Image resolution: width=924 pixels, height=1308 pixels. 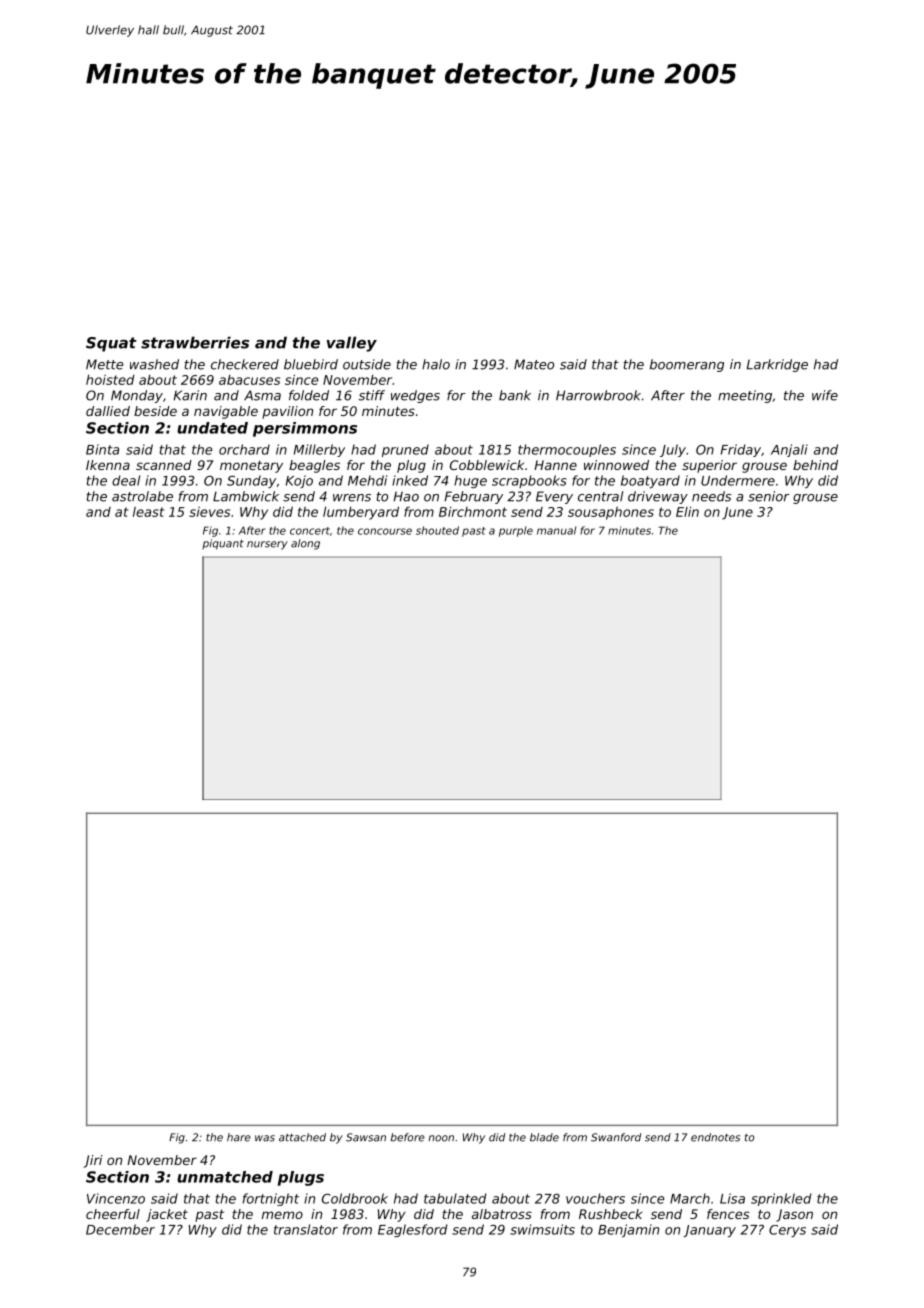 What do you see at coordinates (223, 544) in the screenshot?
I see `piquant` at bounding box center [223, 544].
